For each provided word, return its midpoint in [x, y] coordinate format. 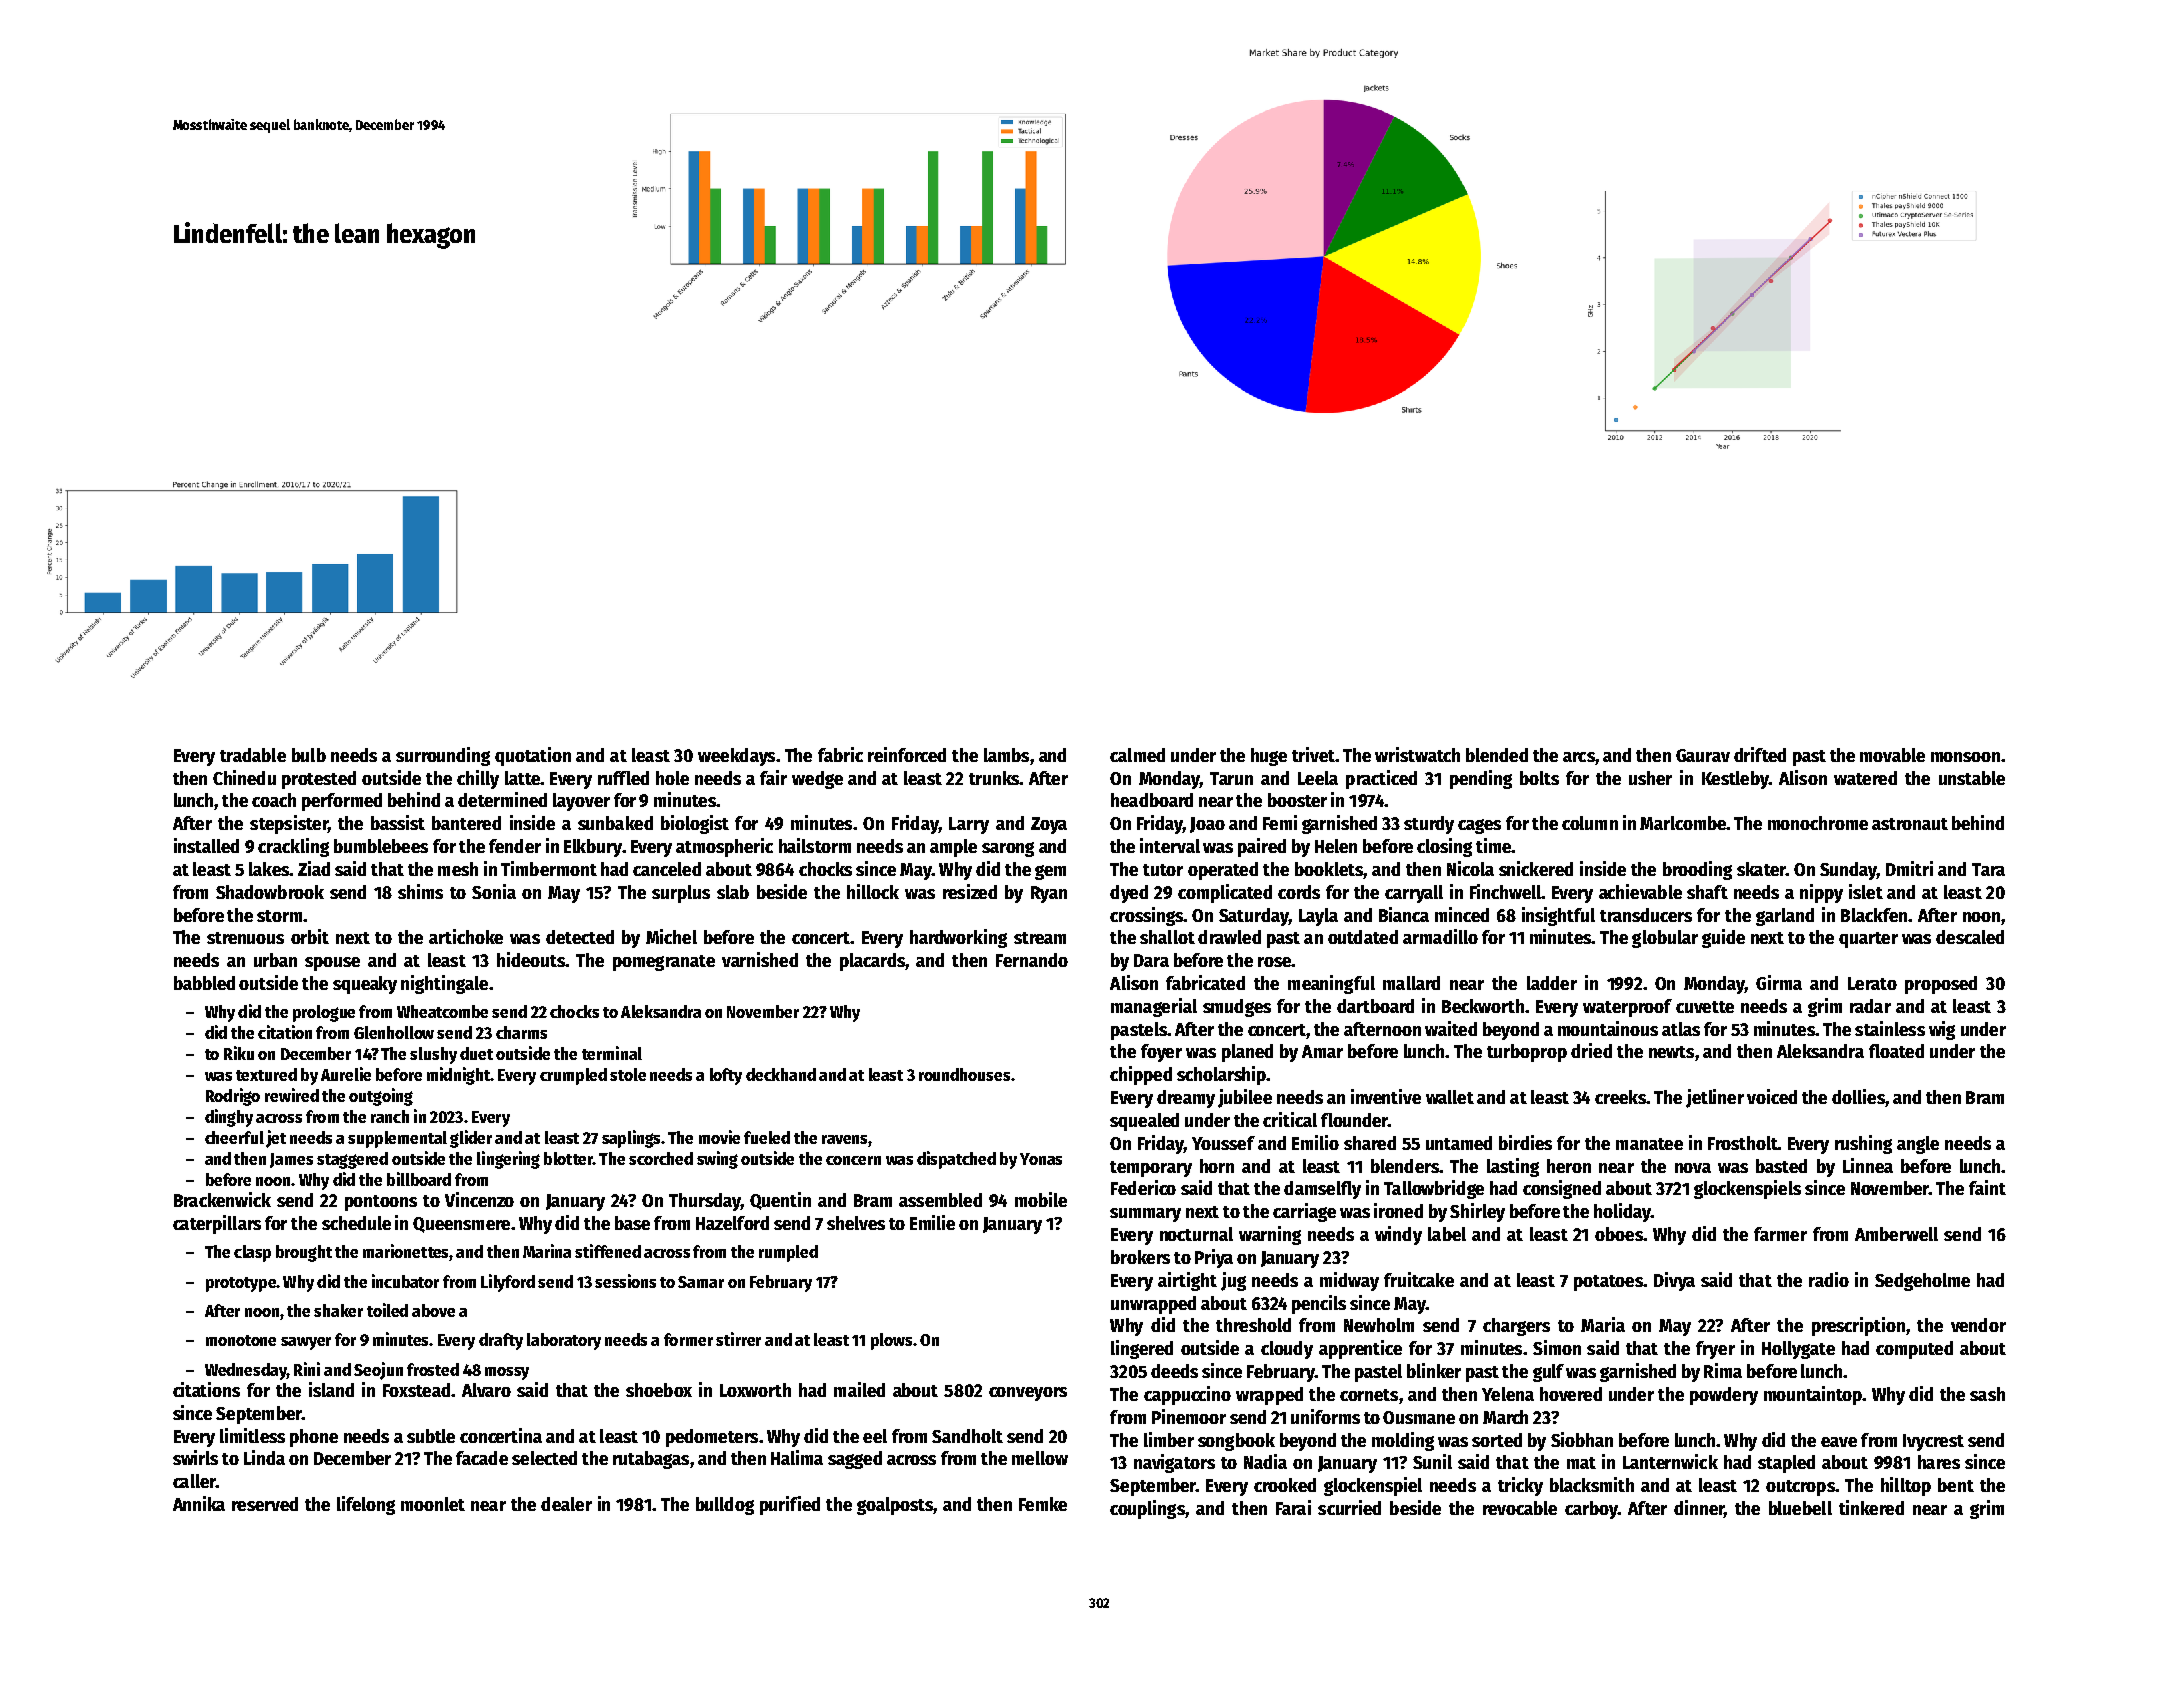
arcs [1579, 757]
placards [872, 962]
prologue [324, 1013]
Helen [1336, 846]
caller [194, 1481]
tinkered [1871, 1507]
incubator [405, 1281]
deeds [1174, 1371]
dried [1591, 1050]
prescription [1858, 1326]
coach [274, 800]
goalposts [895, 1506]
